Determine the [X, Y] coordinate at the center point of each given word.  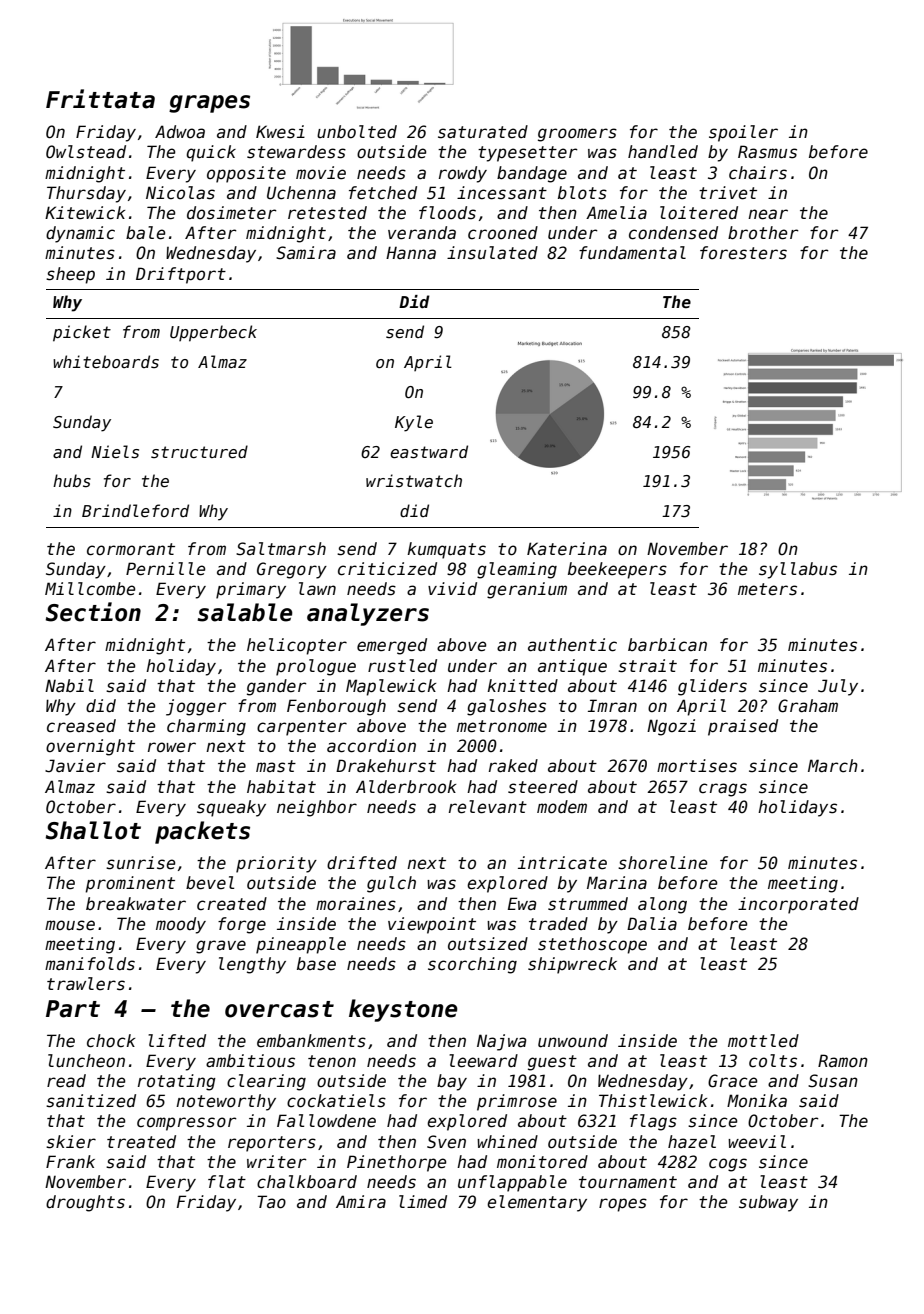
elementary [537, 1203]
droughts [85, 1203]
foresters [743, 253]
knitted [522, 686]
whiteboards [106, 361]
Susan [833, 1081]
